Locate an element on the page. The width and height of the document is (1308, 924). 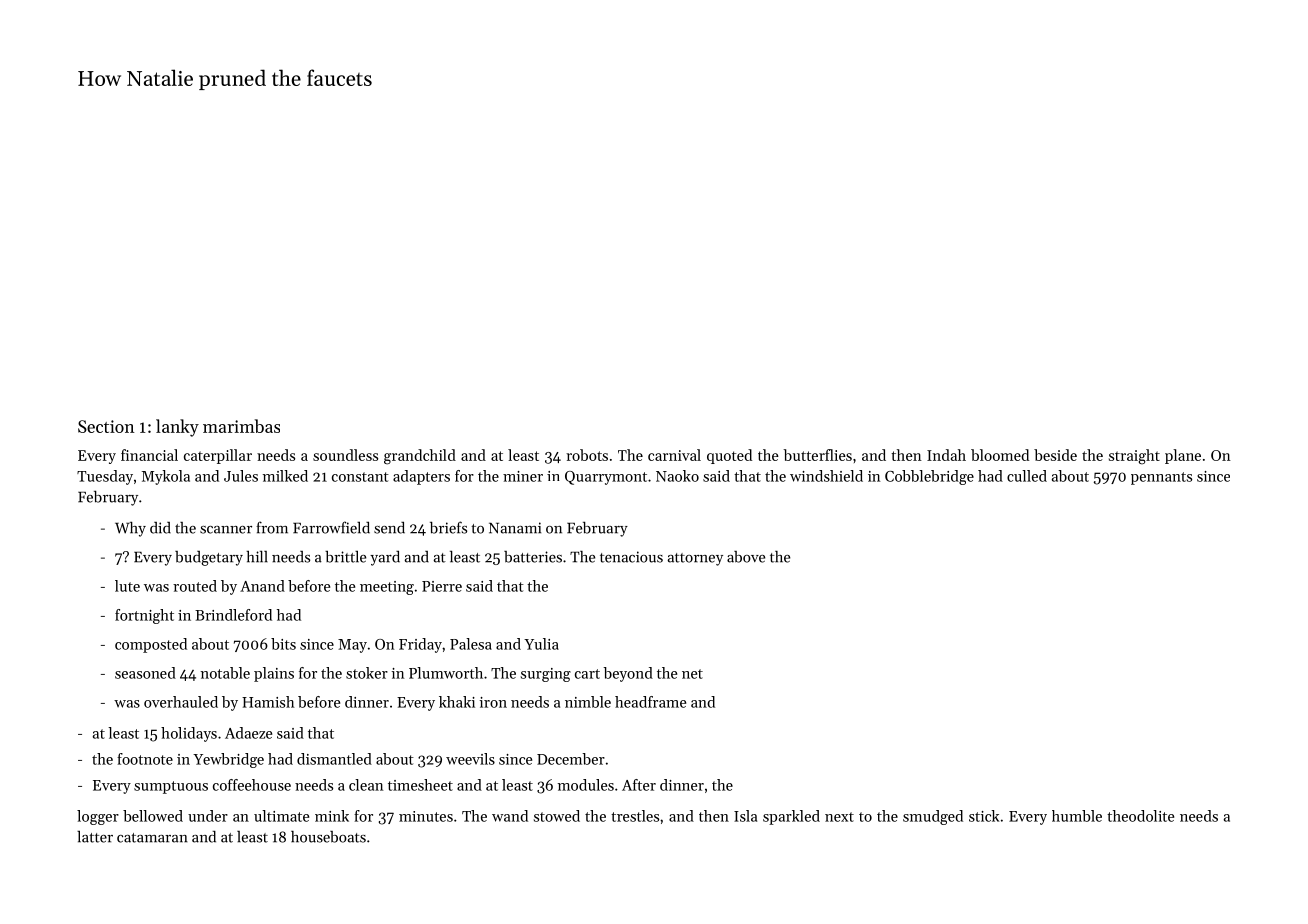
Indah is located at coordinates (946, 455).
